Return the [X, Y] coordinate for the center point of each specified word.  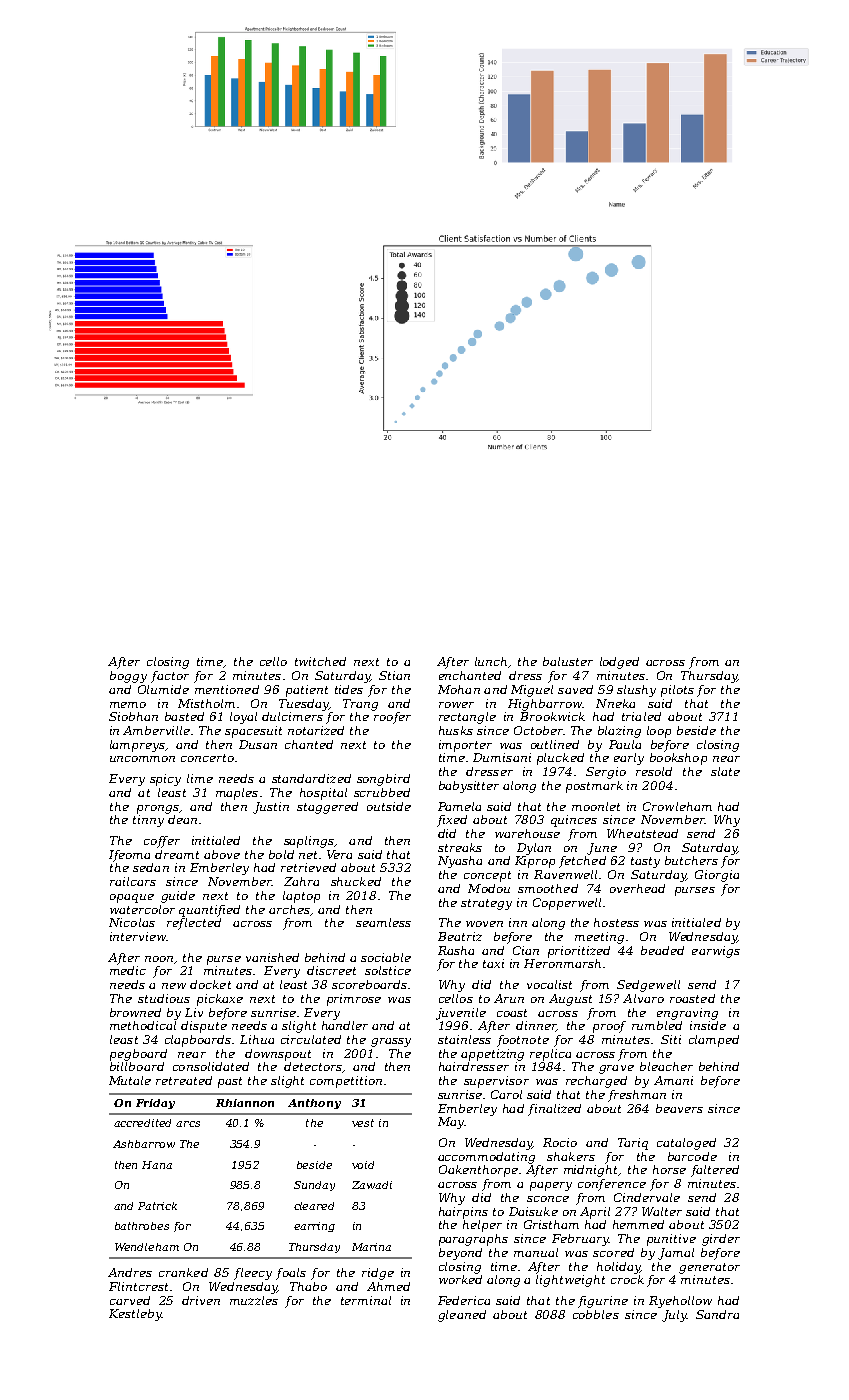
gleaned [462, 1316]
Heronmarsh [562, 963]
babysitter [469, 787]
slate [725, 771]
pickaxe [220, 1000]
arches [290, 910]
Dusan [258, 744]
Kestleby [135, 1315]
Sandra [717, 1314]
